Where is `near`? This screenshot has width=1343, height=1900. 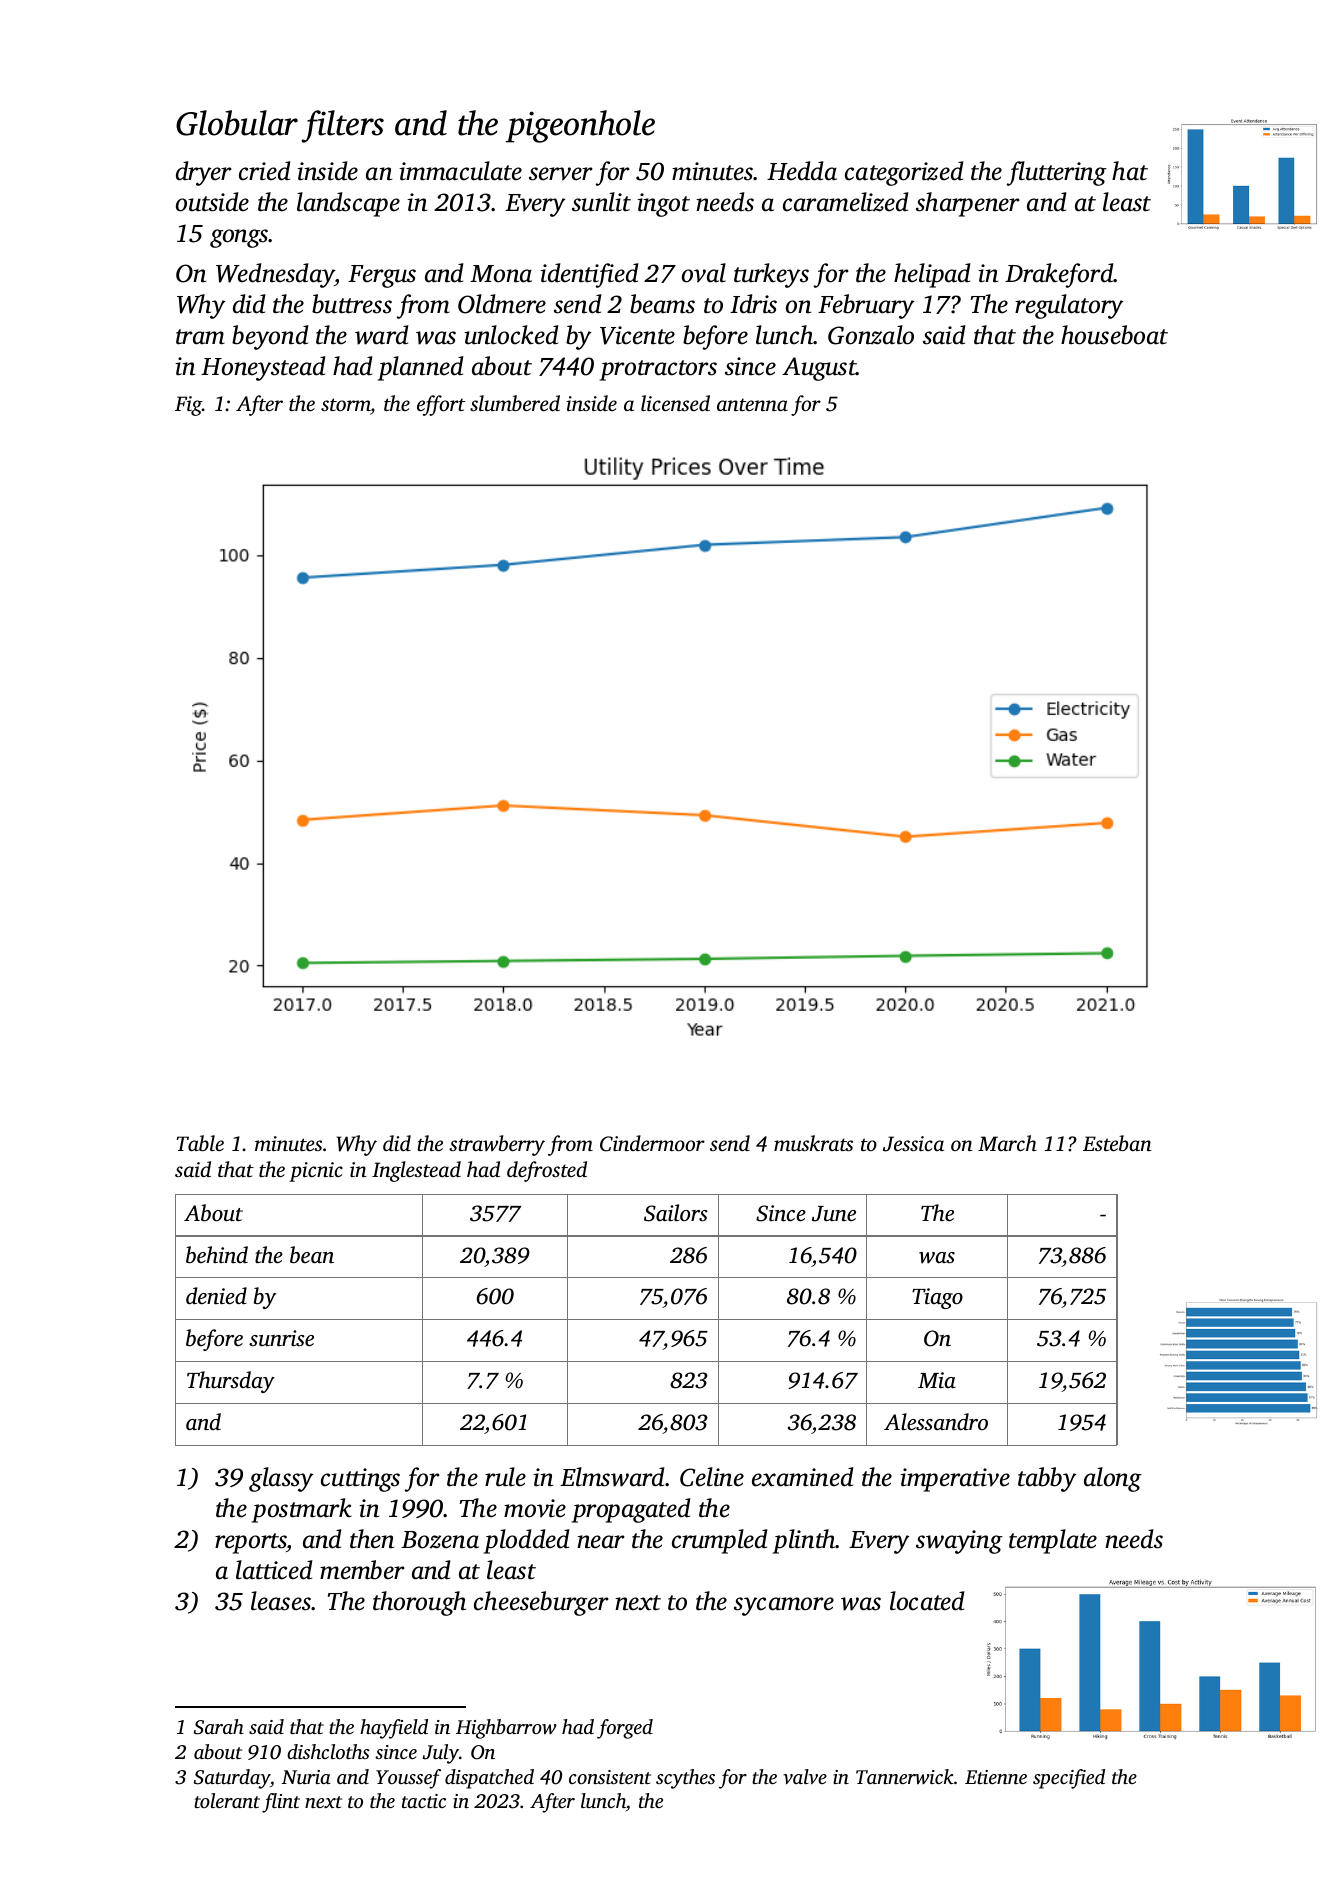 near is located at coordinates (601, 1542).
